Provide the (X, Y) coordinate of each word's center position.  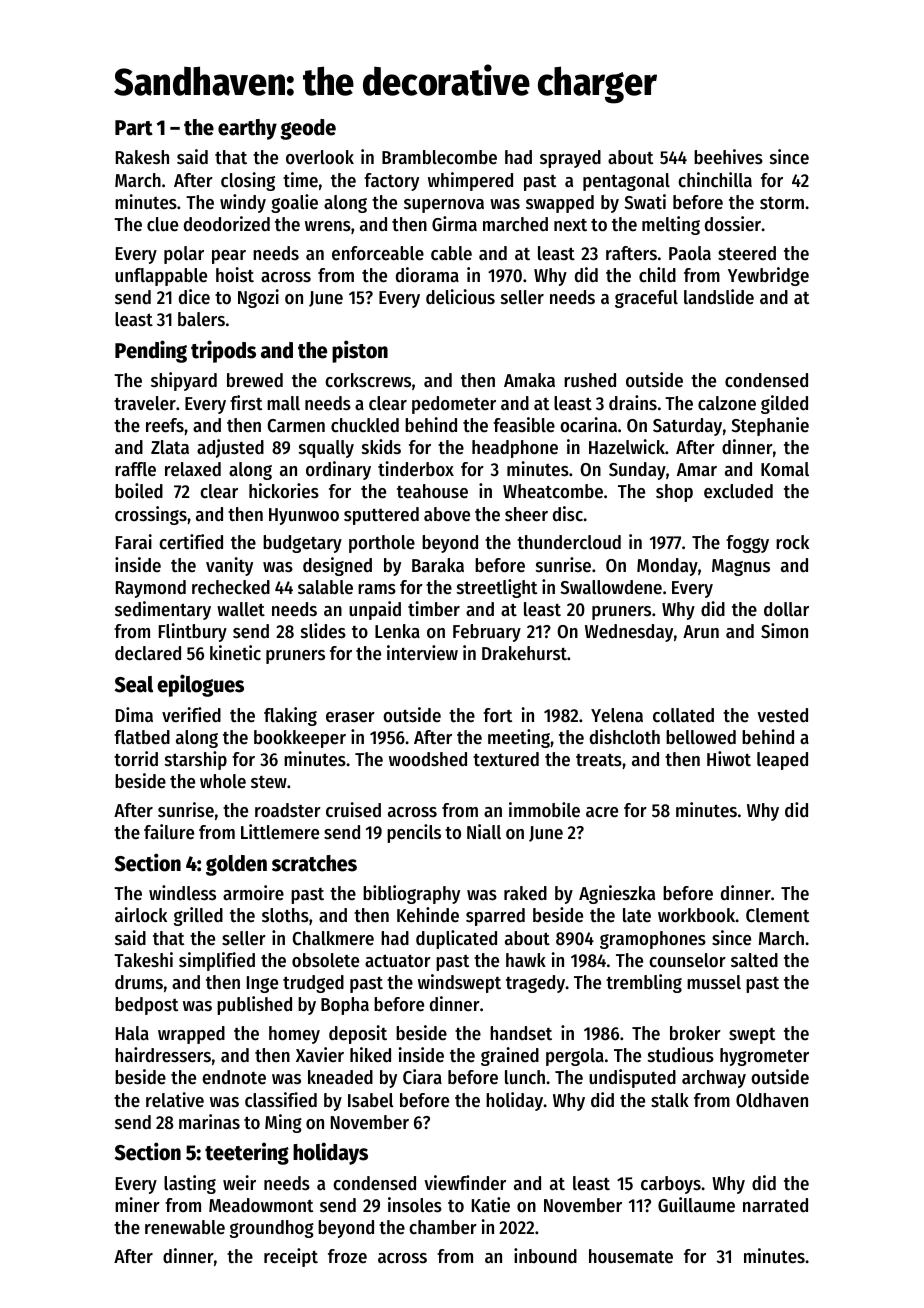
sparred (495, 917)
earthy (247, 129)
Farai (134, 541)
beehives (728, 157)
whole (223, 781)
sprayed (570, 159)
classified (281, 1100)
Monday (667, 567)
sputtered (381, 516)
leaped (782, 761)
